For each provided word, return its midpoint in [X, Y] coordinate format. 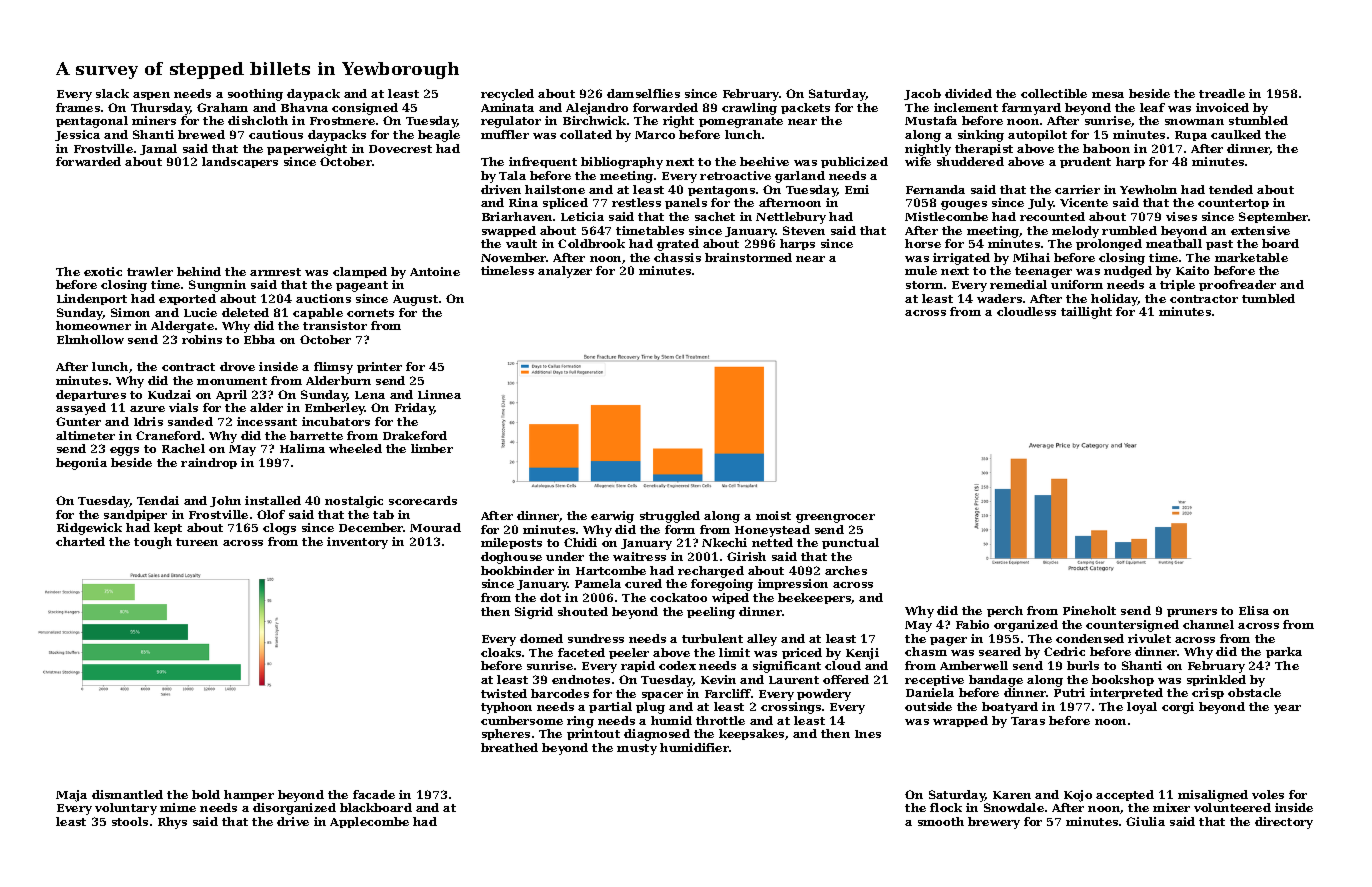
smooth [941, 821]
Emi [857, 189]
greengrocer [835, 518]
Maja [71, 796]
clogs [279, 529]
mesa [1108, 95]
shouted [583, 611]
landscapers [240, 162]
